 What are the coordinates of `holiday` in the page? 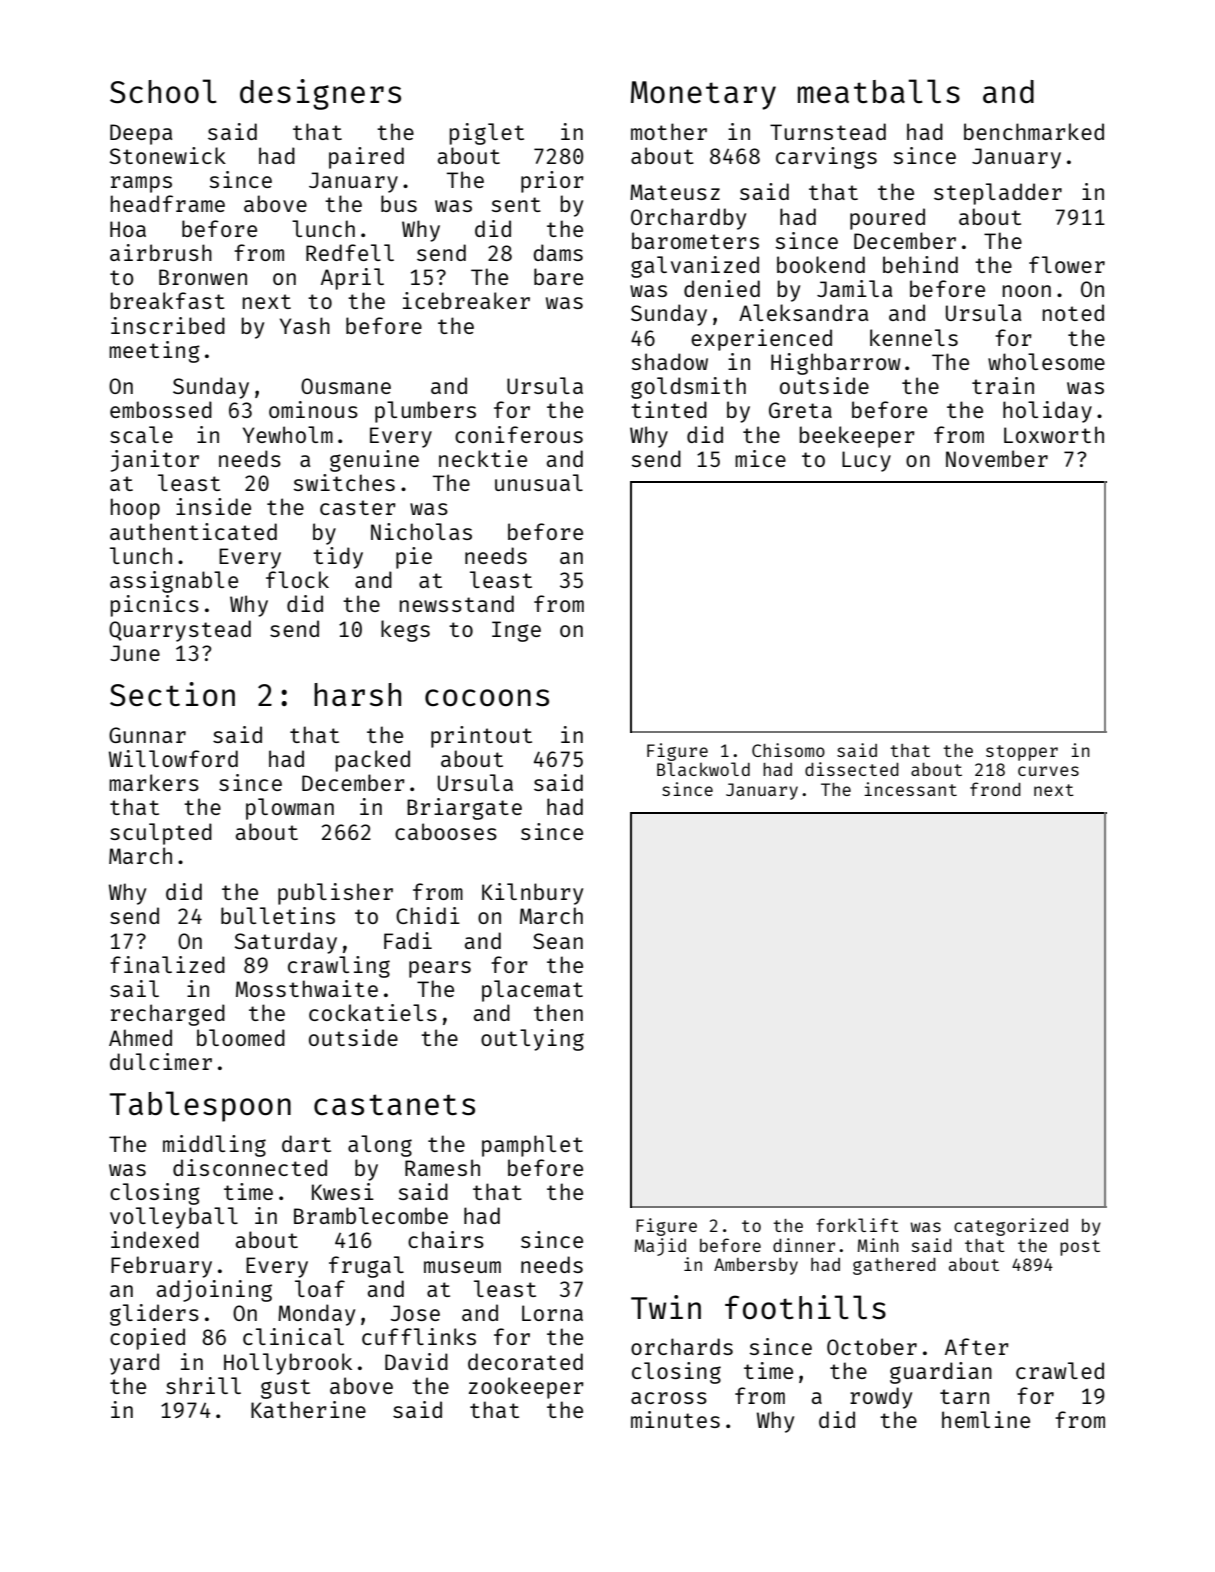 It's located at (1047, 412).
